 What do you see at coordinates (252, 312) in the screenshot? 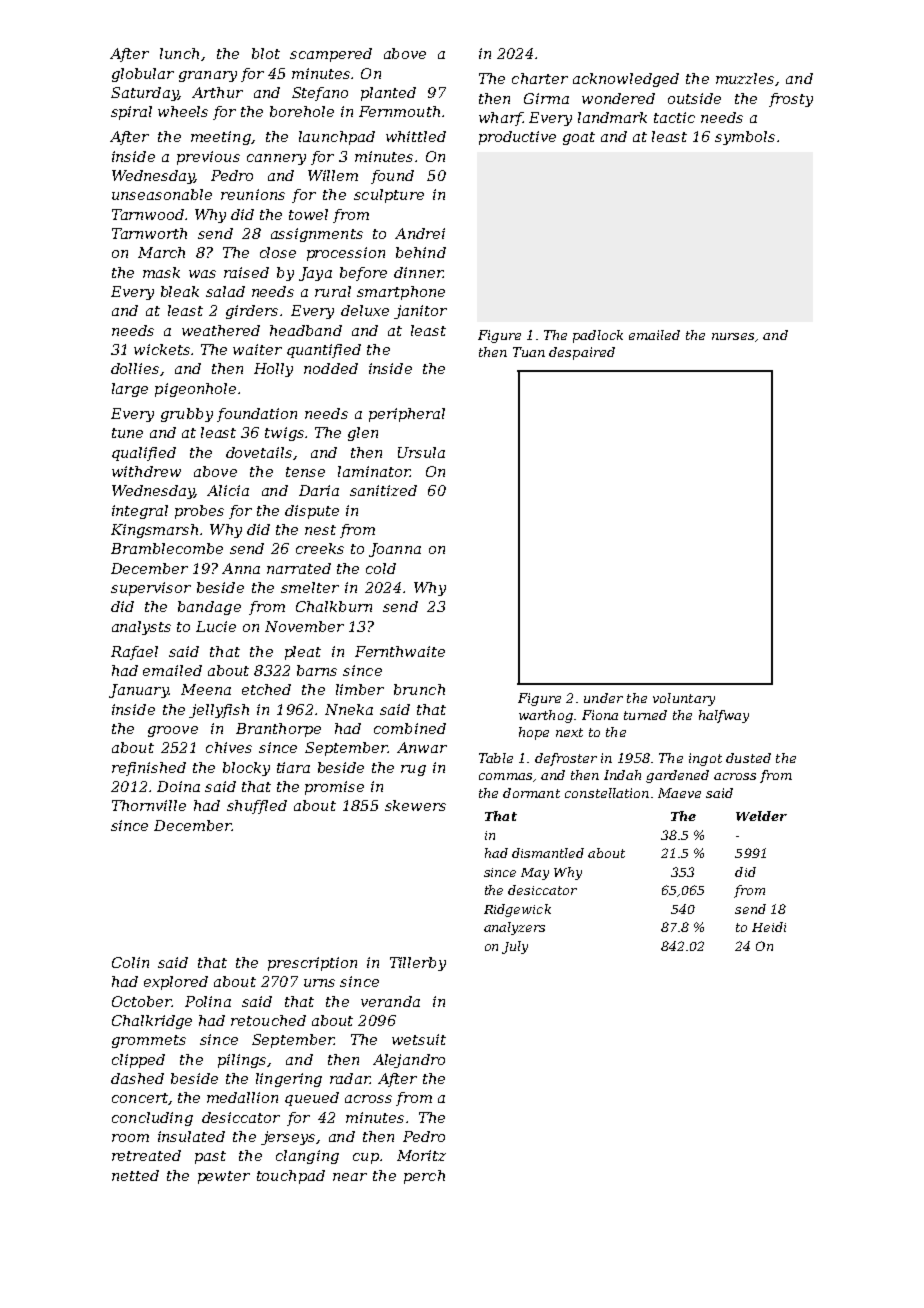
I see `girders` at bounding box center [252, 312].
